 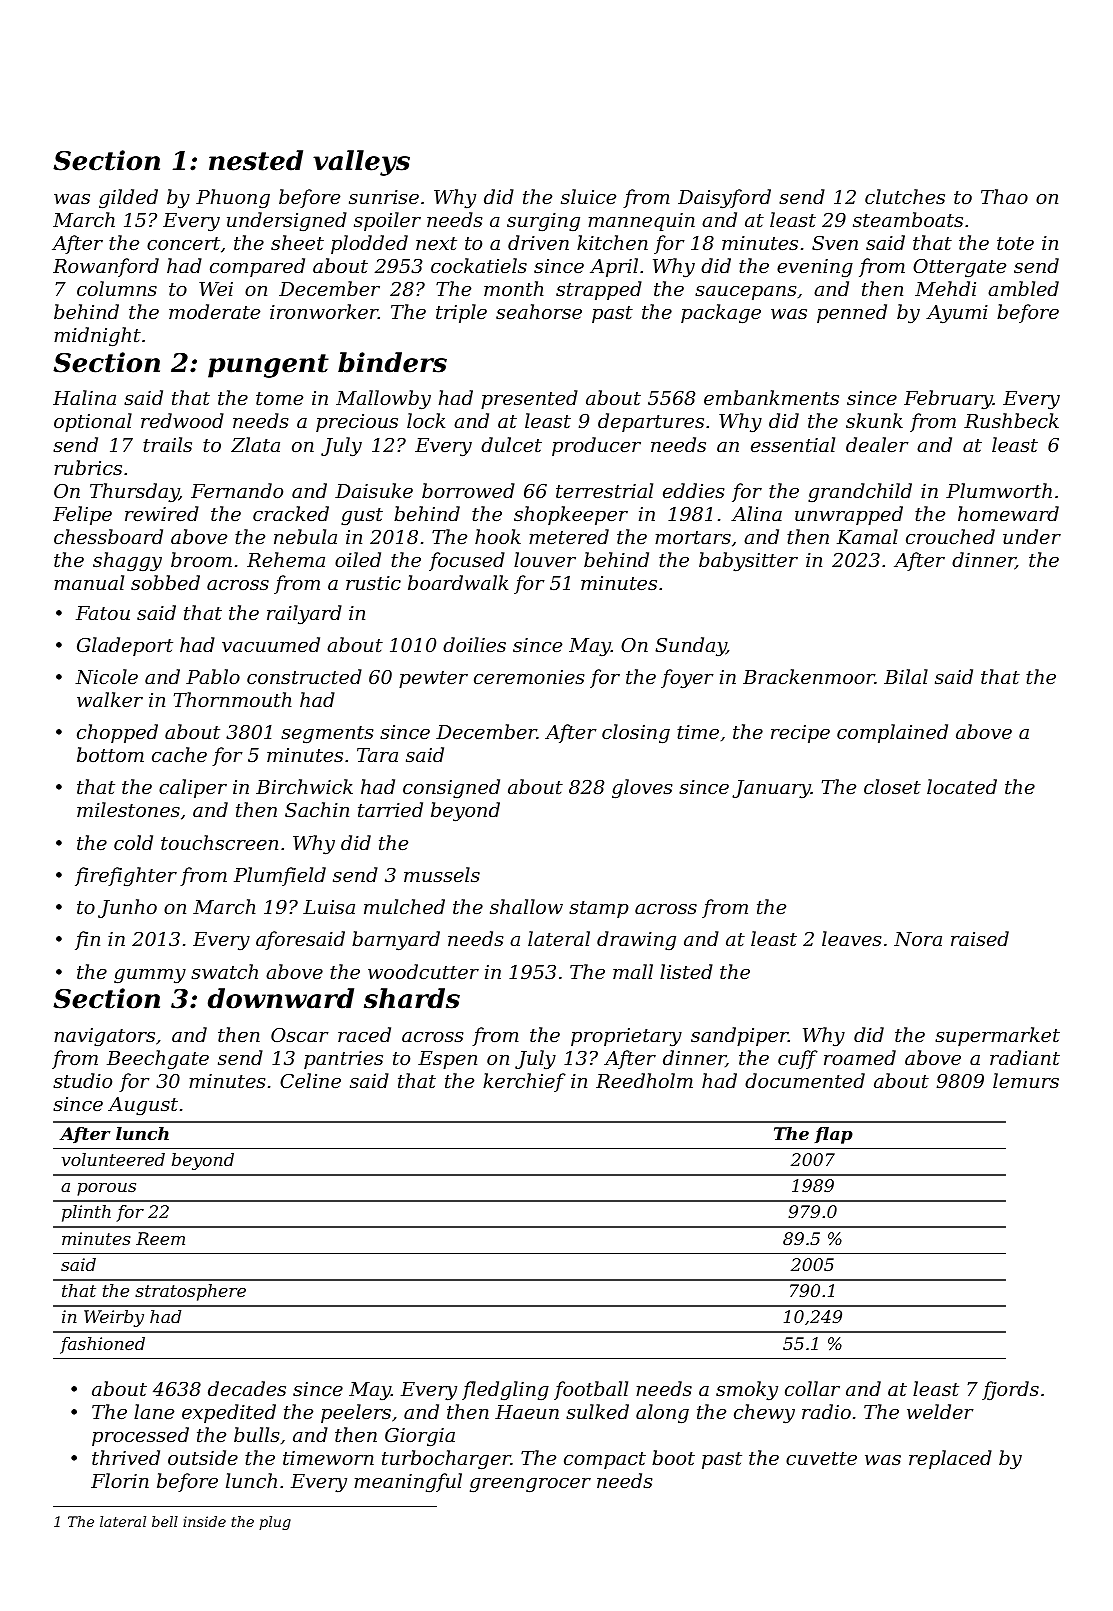 I want to click on flap, so click(x=833, y=1135).
